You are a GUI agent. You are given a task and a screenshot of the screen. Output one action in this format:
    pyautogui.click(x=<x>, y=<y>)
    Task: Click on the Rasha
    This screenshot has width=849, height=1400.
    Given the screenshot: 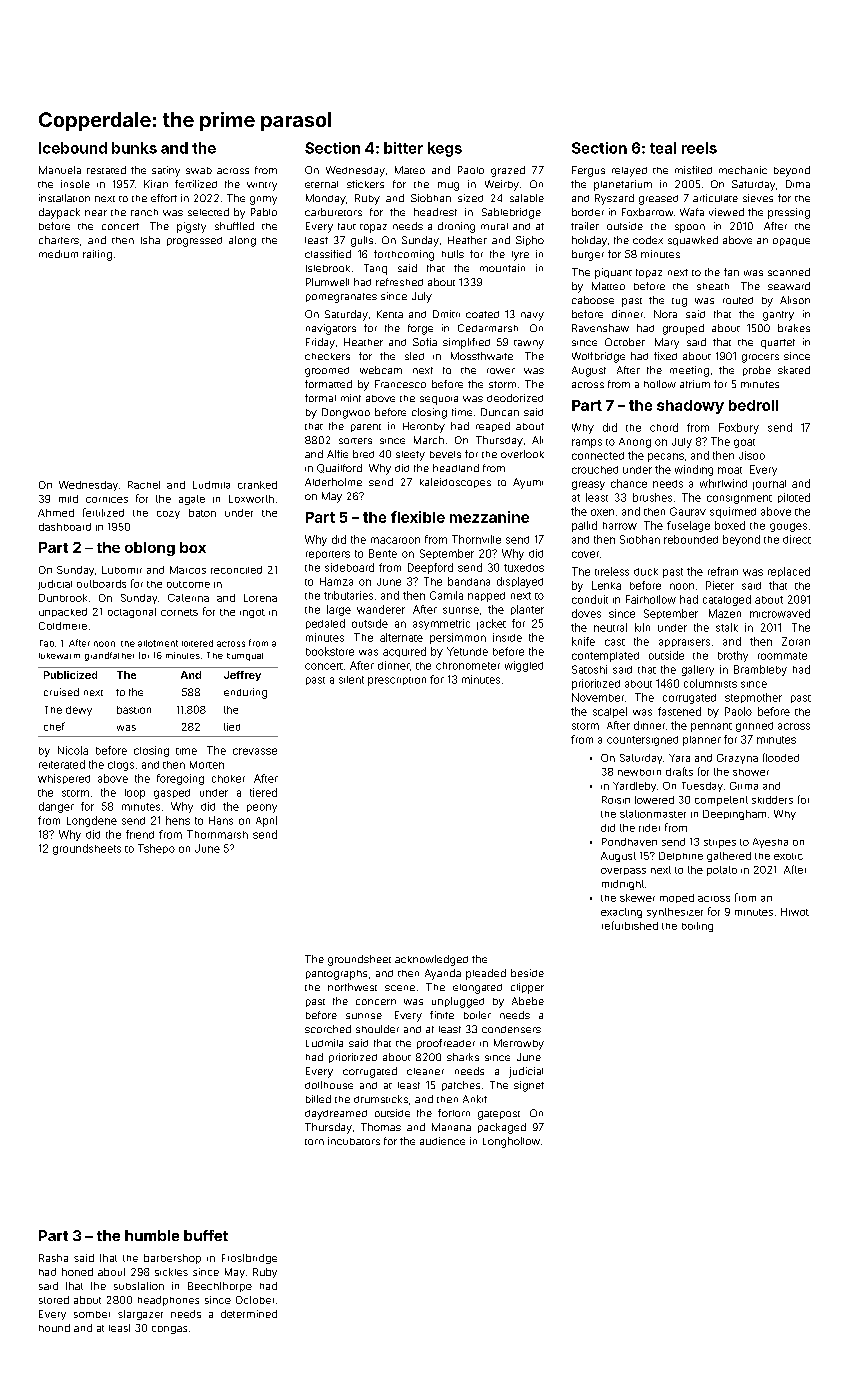 What is the action you would take?
    pyautogui.click(x=53, y=1258)
